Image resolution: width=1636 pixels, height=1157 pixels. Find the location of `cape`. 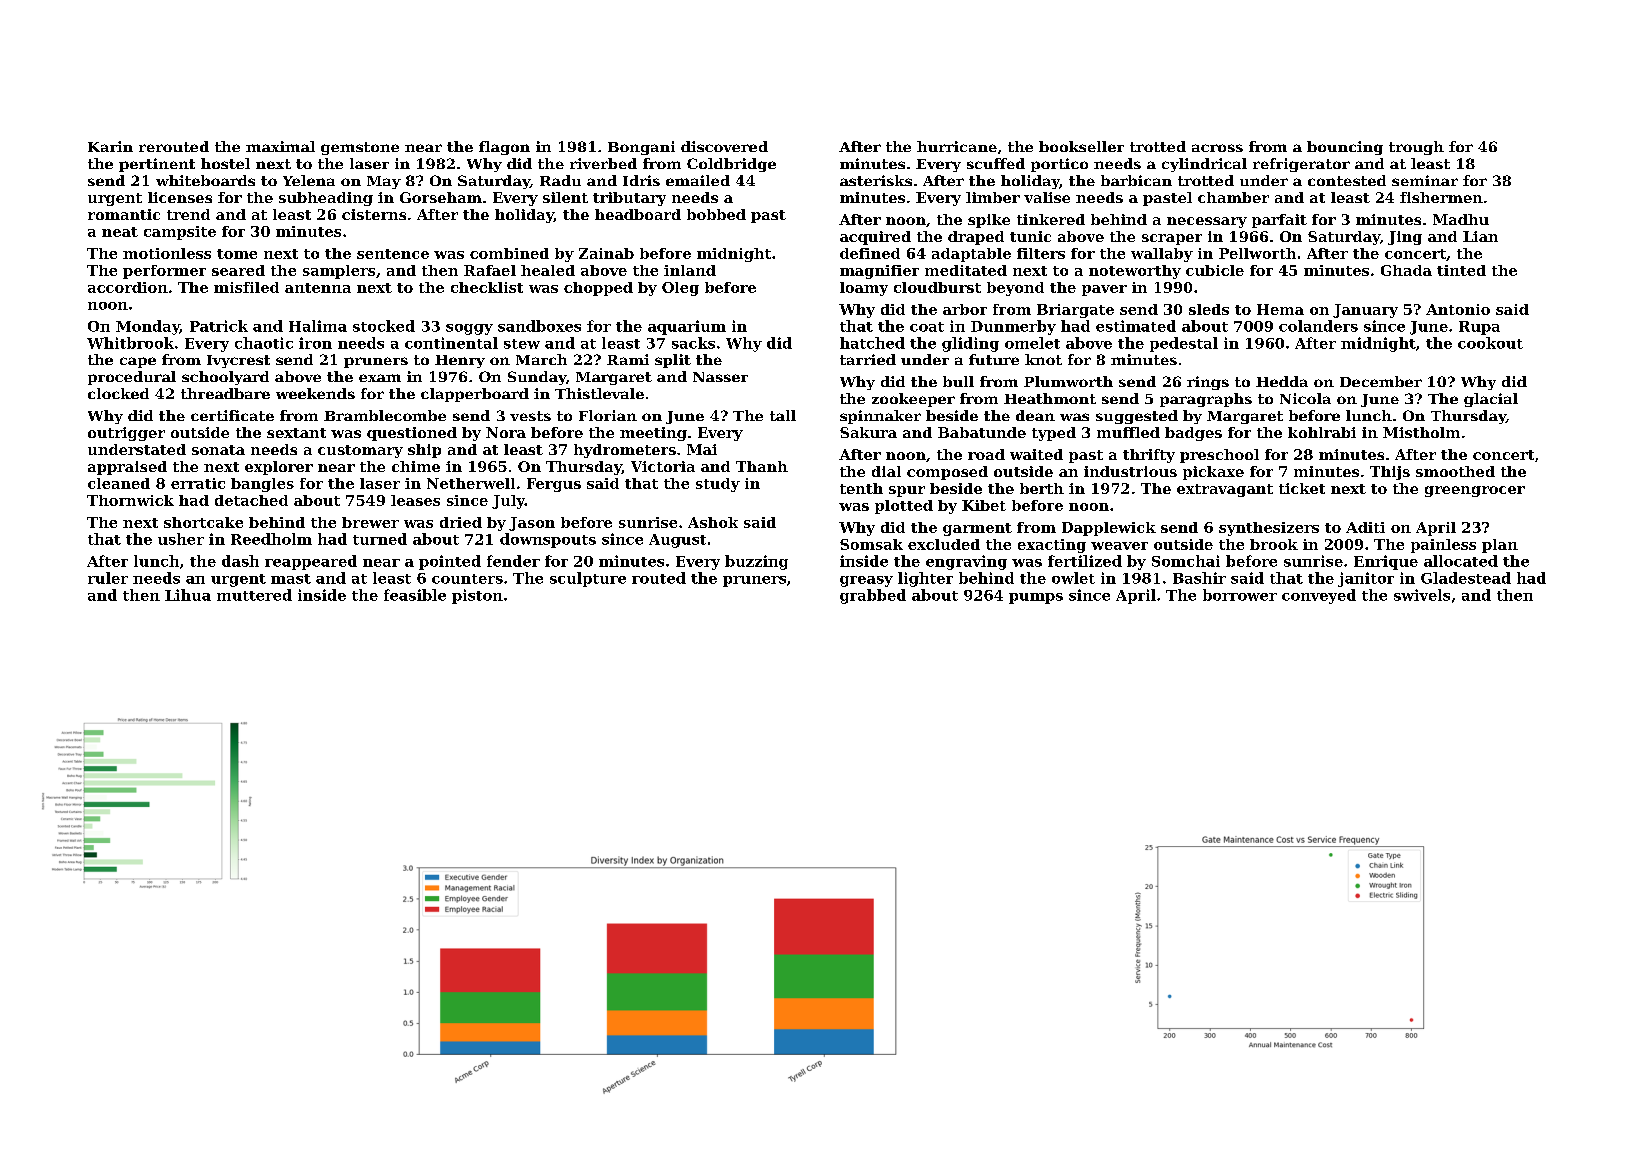

cape is located at coordinates (138, 362).
